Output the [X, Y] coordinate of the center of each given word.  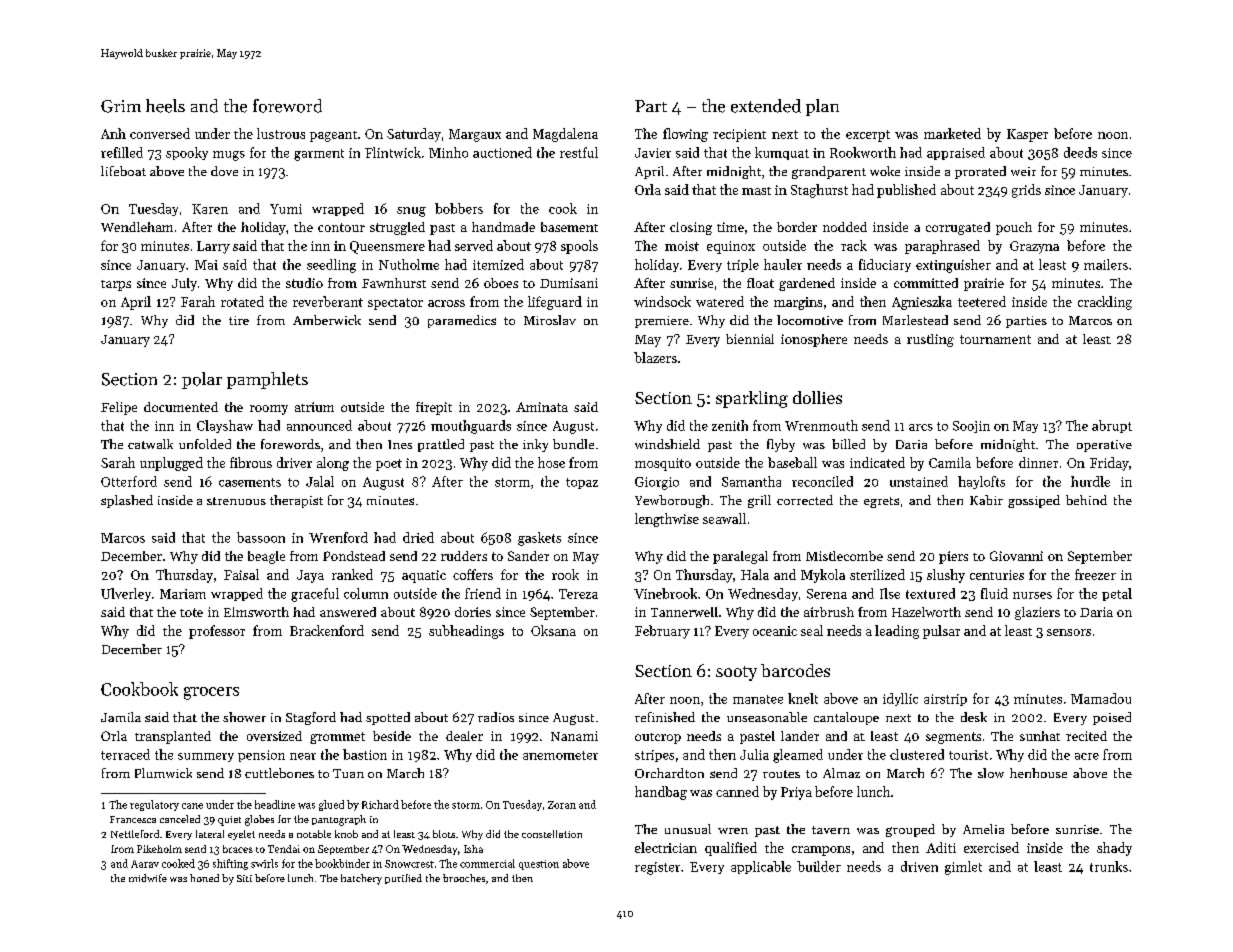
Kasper [1027, 135]
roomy [269, 410]
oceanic [775, 631]
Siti [244, 878]
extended [766, 106]
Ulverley [126, 594]
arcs [921, 427]
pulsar [941, 632]
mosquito [663, 464]
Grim [121, 106]
